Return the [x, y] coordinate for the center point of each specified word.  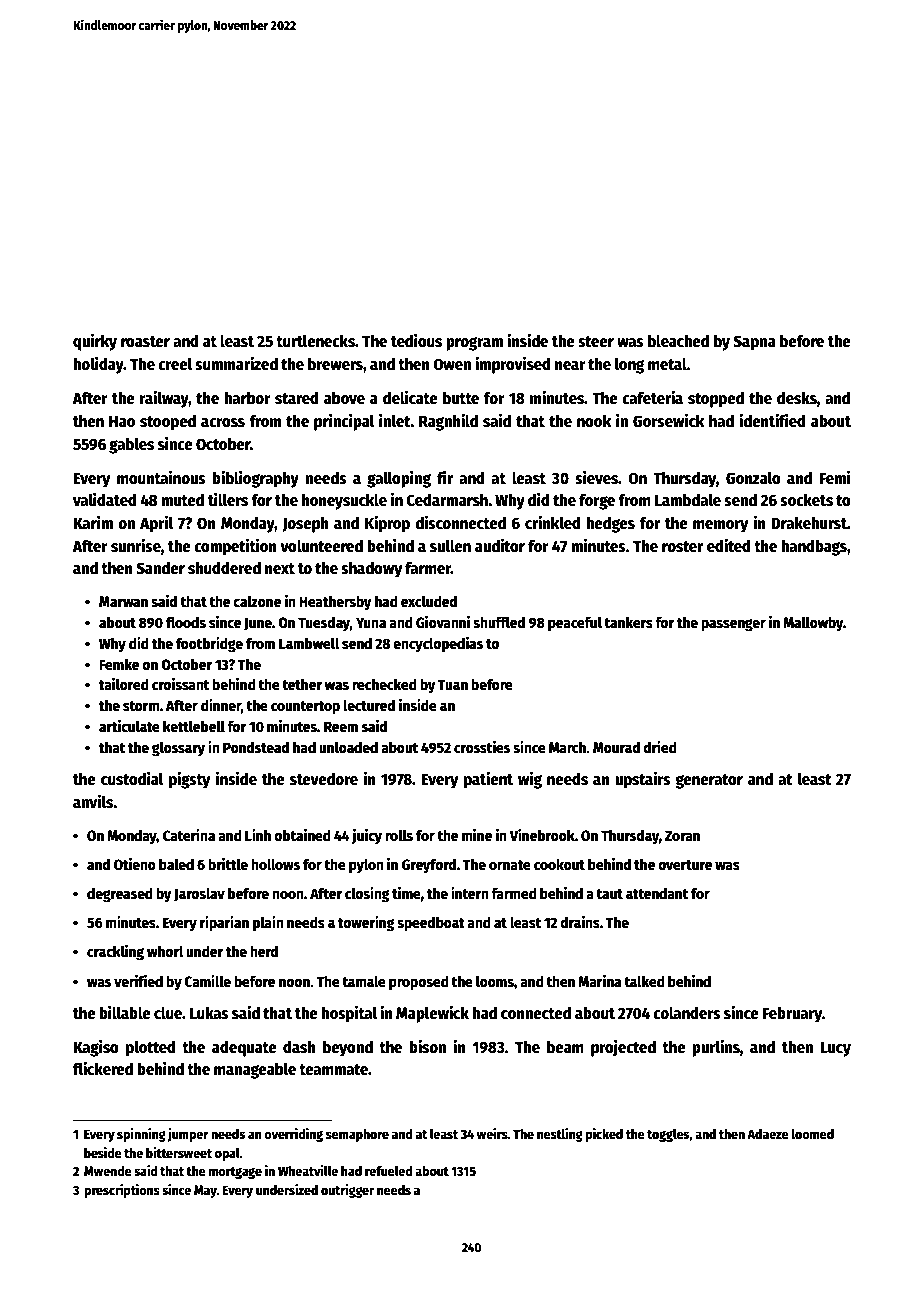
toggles [668, 1135]
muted [182, 499]
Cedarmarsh [447, 499]
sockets [806, 499]
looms [495, 981]
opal [227, 1154]
